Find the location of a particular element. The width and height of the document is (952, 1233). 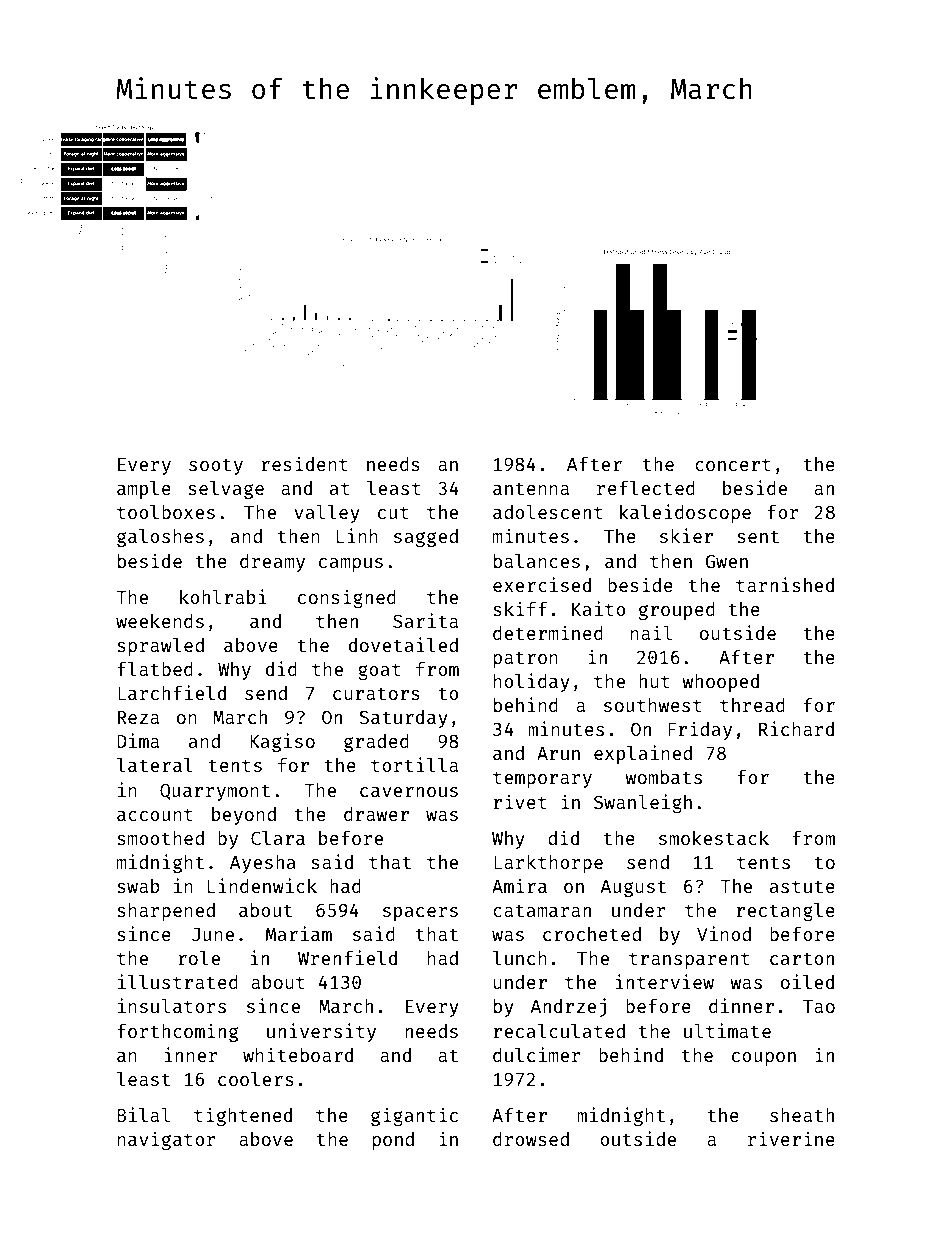

Ayesha is located at coordinates (263, 864).
